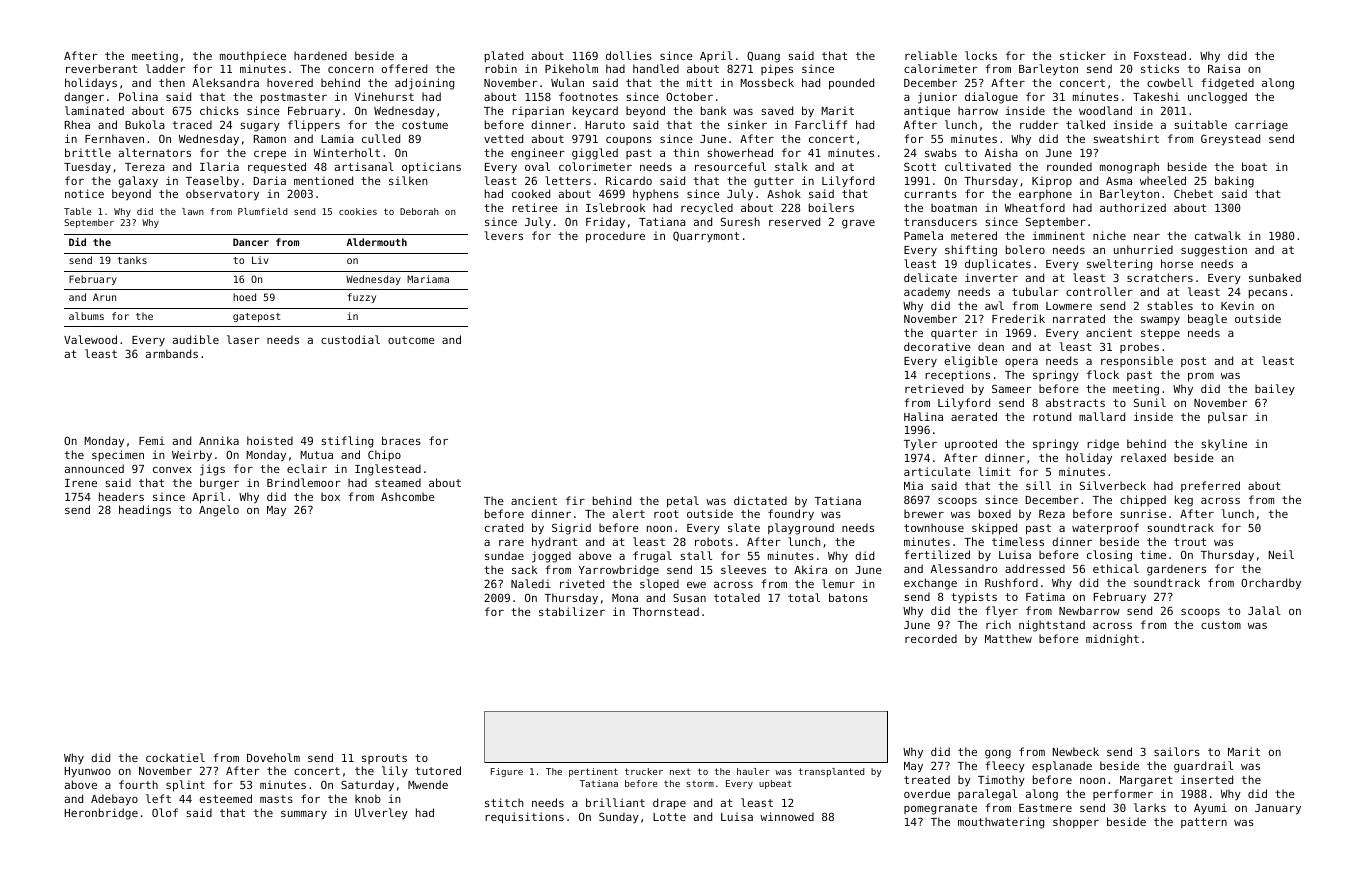 The height and width of the screenshot is (887, 1372). What do you see at coordinates (320, 55) in the screenshot?
I see `hardened` at bounding box center [320, 55].
